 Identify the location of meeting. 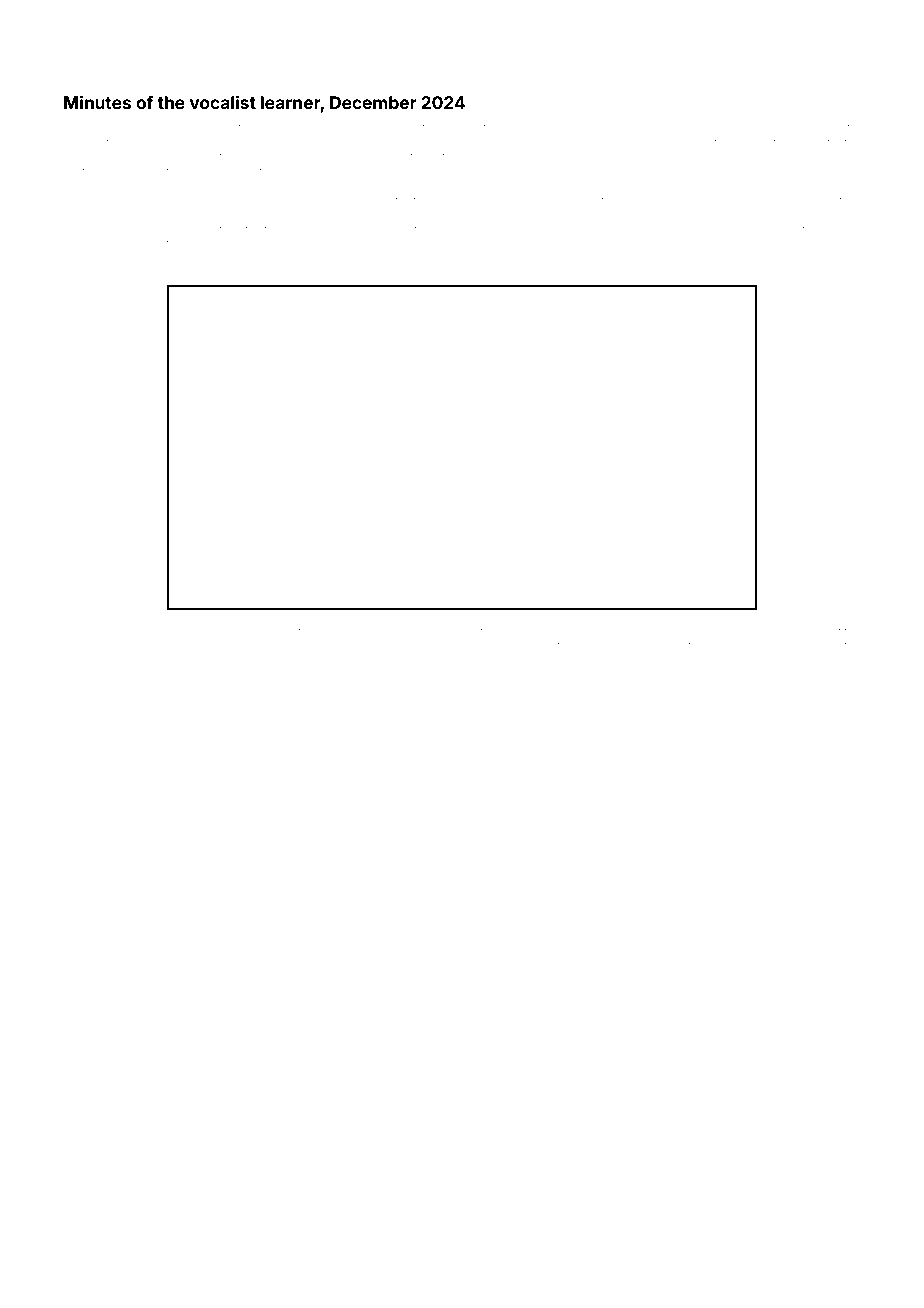
(574, 130).
